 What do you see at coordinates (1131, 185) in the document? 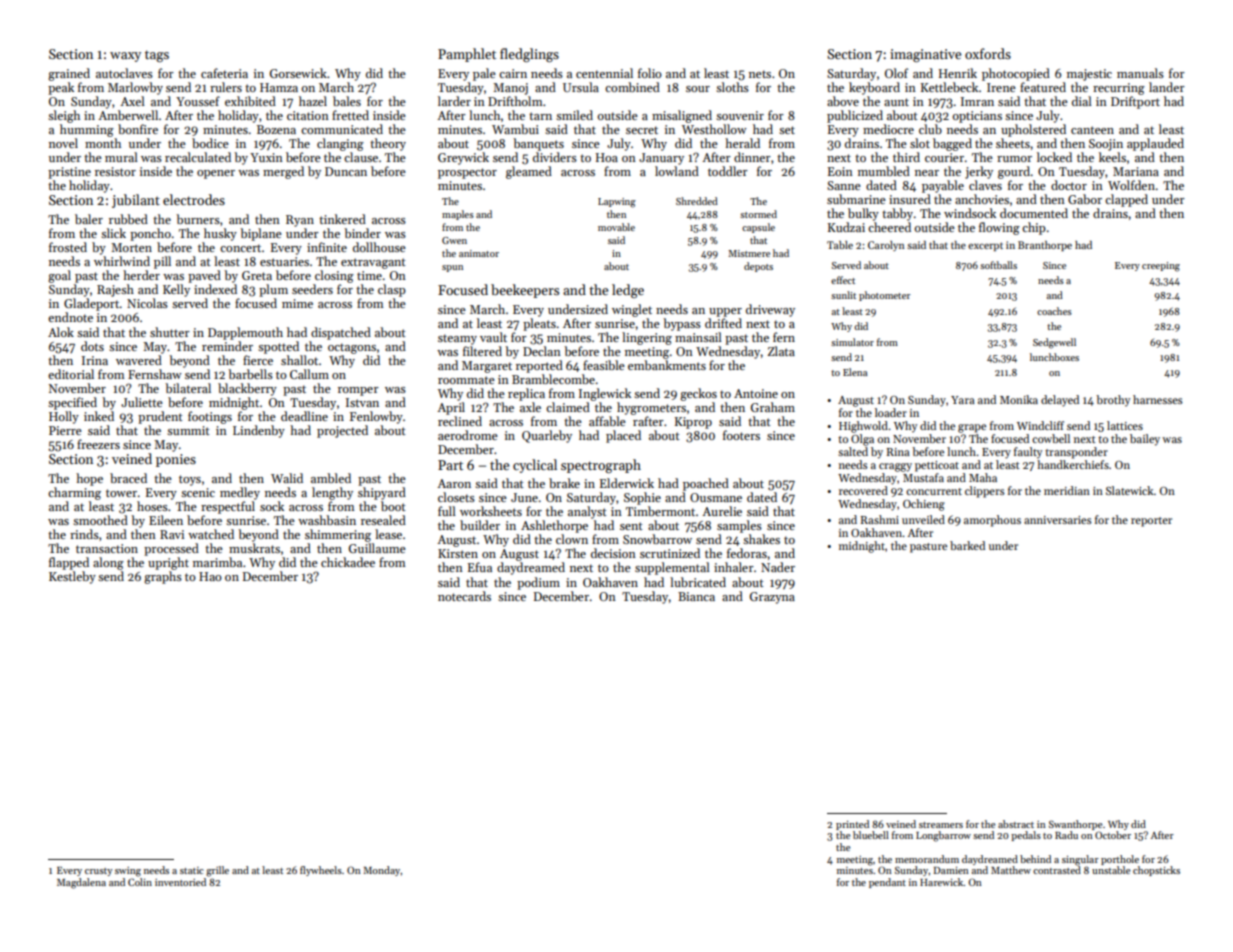
I see `Wolfden` at bounding box center [1131, 185].
